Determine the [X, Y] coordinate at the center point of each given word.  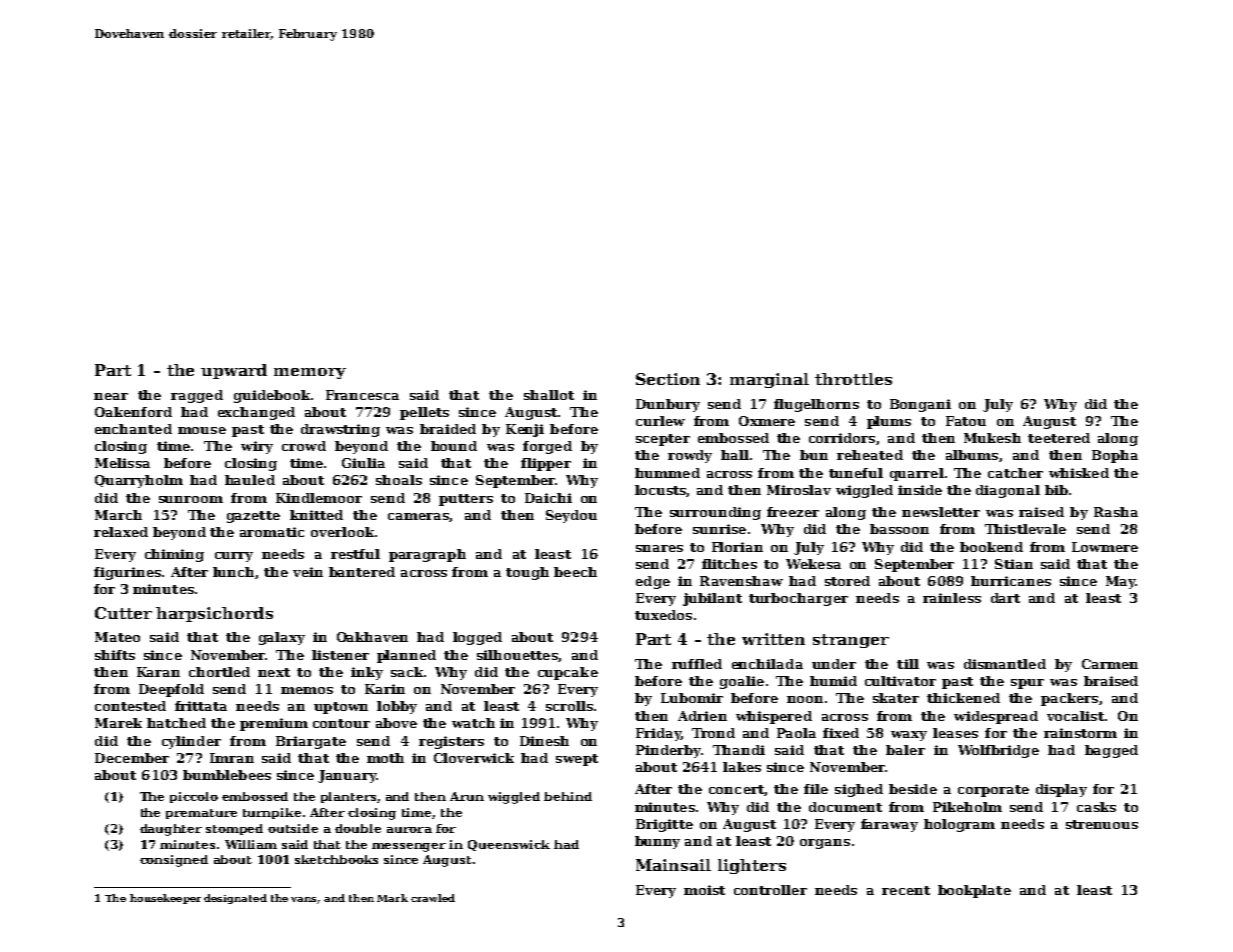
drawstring [340, 430]
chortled [219, 672]
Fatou [966, 421]
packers [1069, 699]
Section [668, 379]
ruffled [697, 664]
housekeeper [165, 899]
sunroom [191, 499]
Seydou [571, 516]
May [1120, 582]
